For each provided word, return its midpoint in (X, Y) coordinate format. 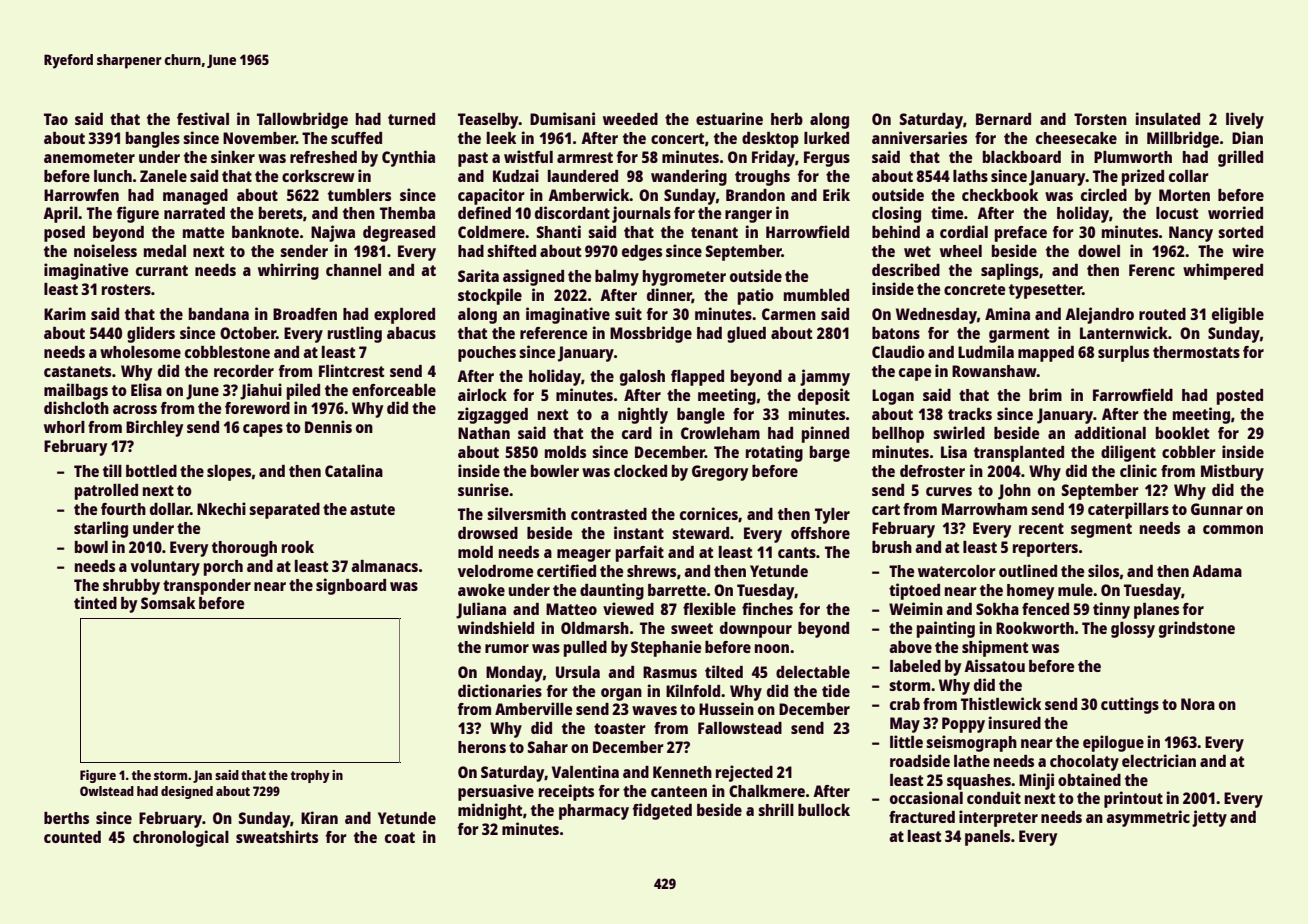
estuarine (729, 118)
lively (1245, 120)
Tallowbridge (302, 120)
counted (72, 837)
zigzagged (493, 415)
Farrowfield (1133, 394)
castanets (77, 371)
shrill (776, 809)
